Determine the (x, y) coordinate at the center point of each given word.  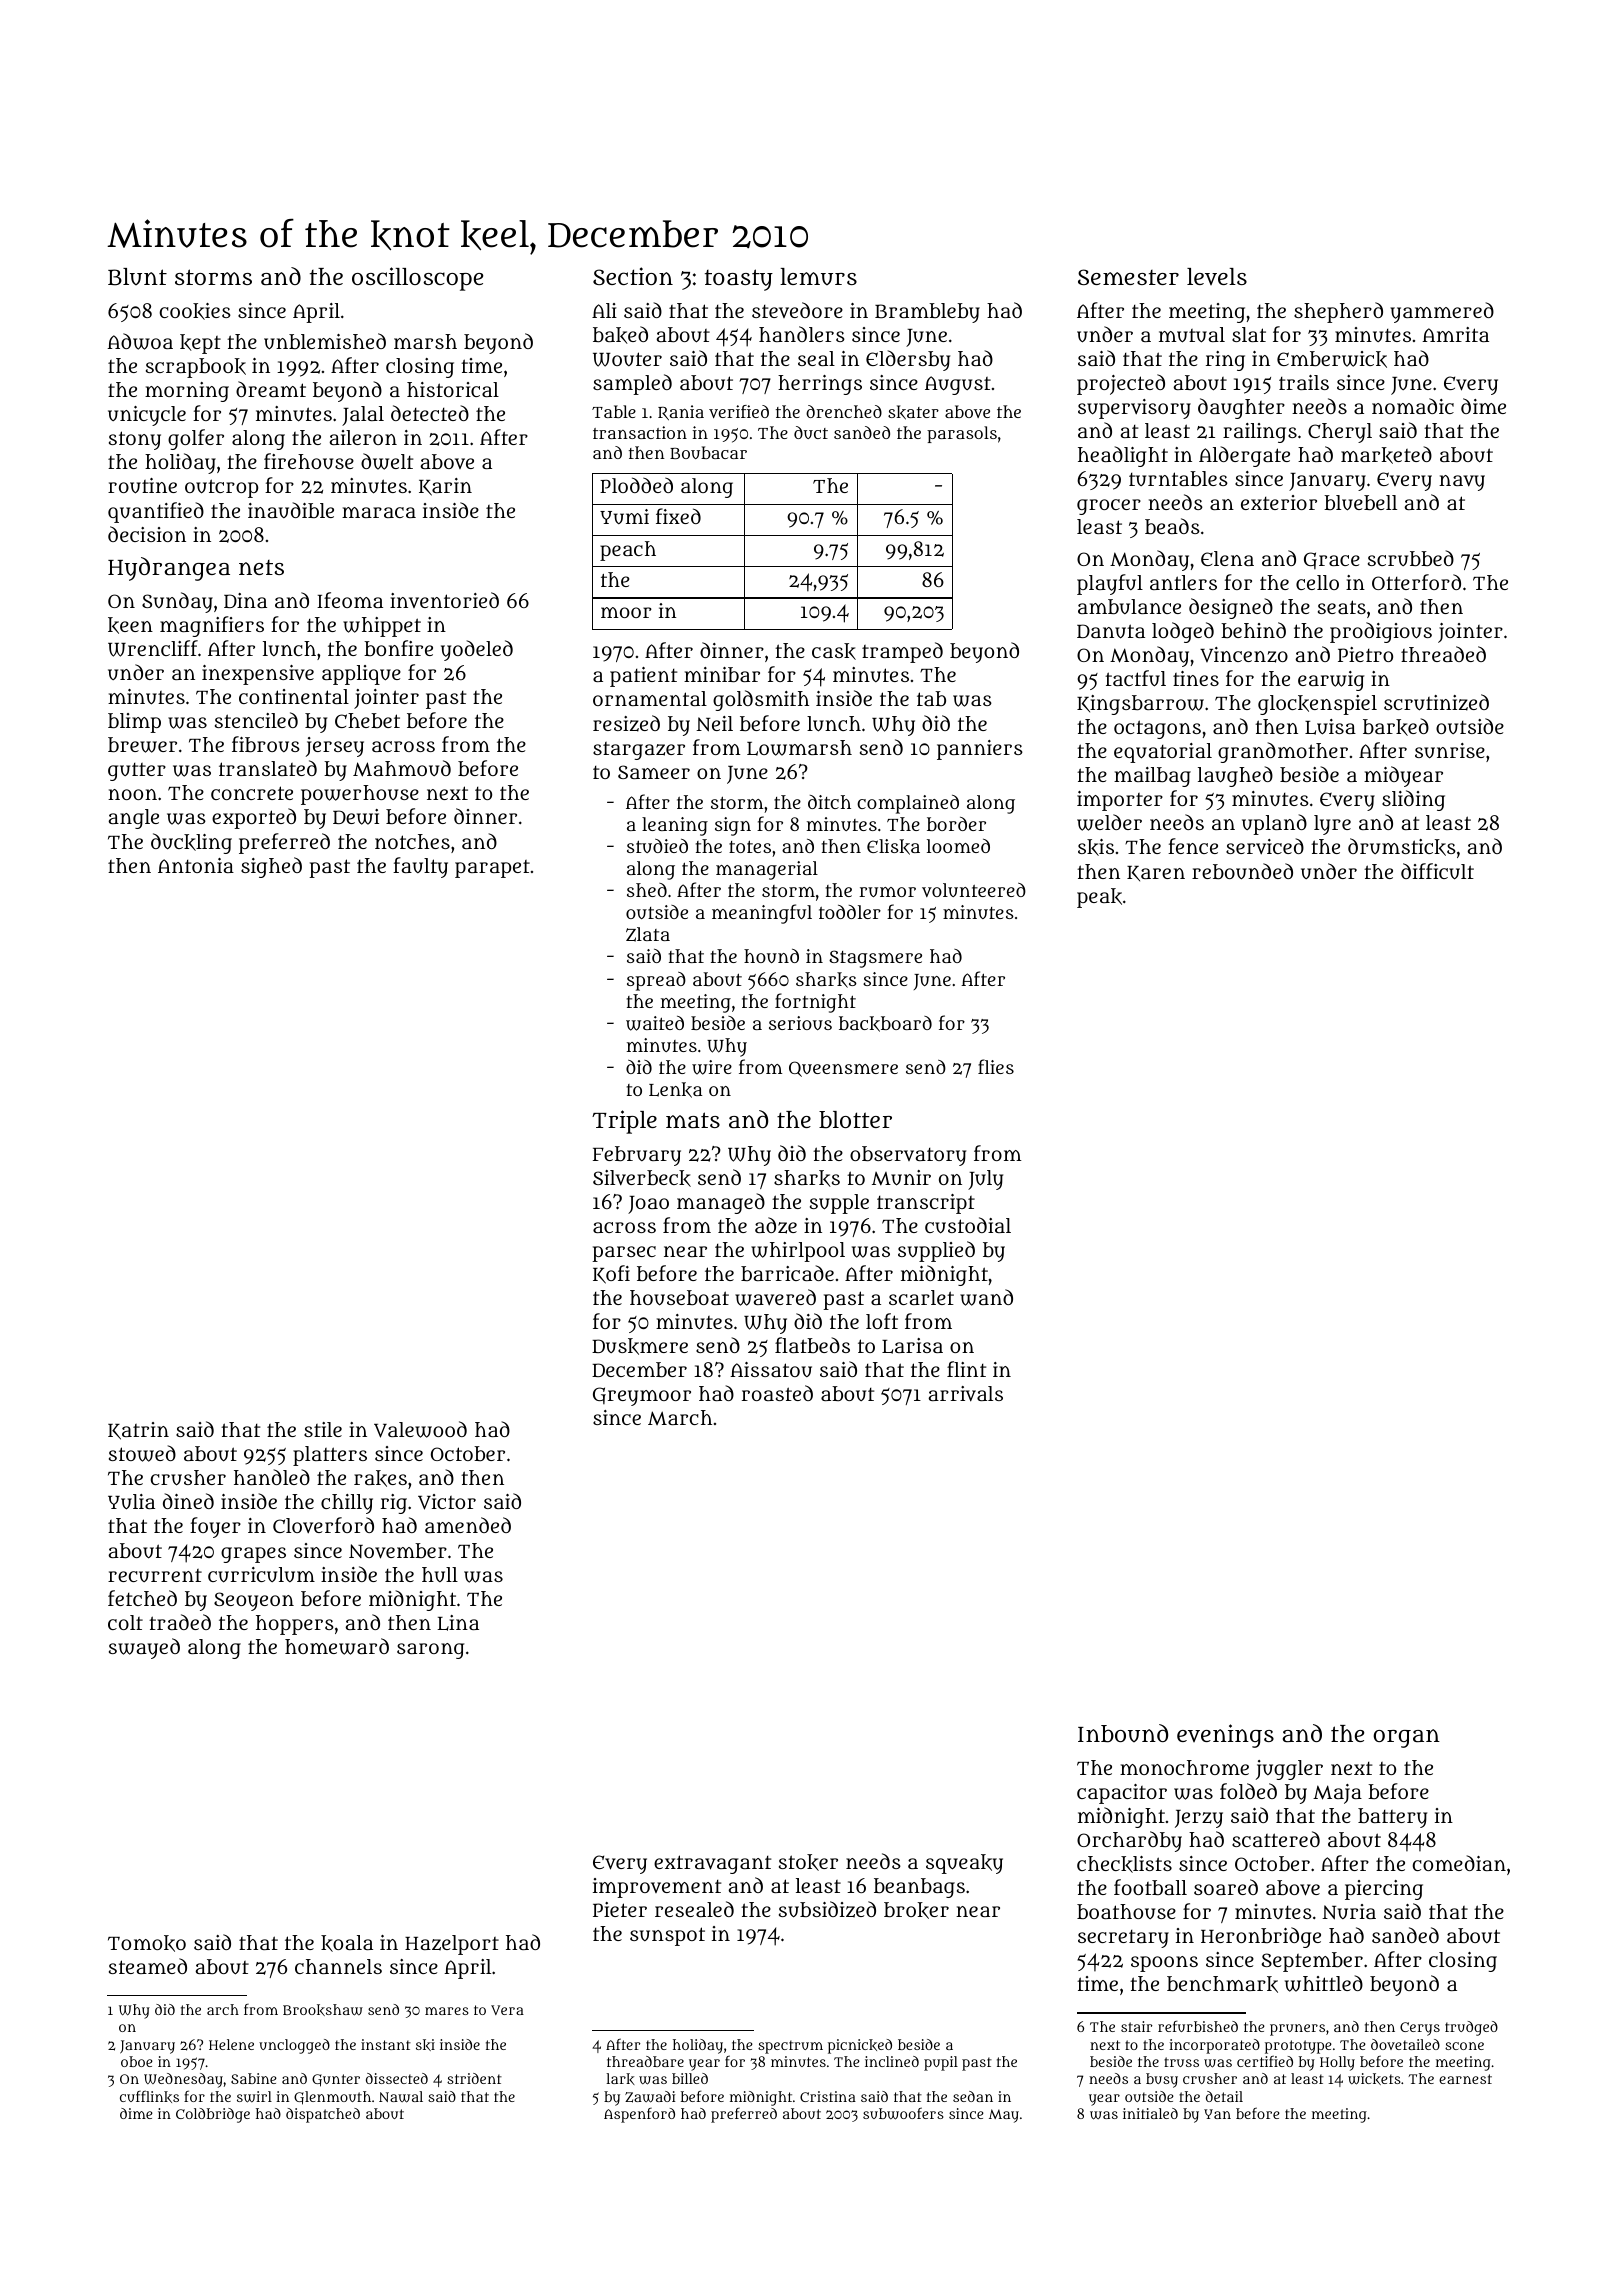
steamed (148, 1966)
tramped (902, 652)
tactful (1135, 678)
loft (882, 1321)
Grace (1332, 560)
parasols (962, 434)
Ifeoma (350, 600)
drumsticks (1402, 847)
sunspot (667, 1936)
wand (986, 1297)
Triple (624, 1122)
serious (800, 1023)
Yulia (131, 1502)
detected (430, 413)
